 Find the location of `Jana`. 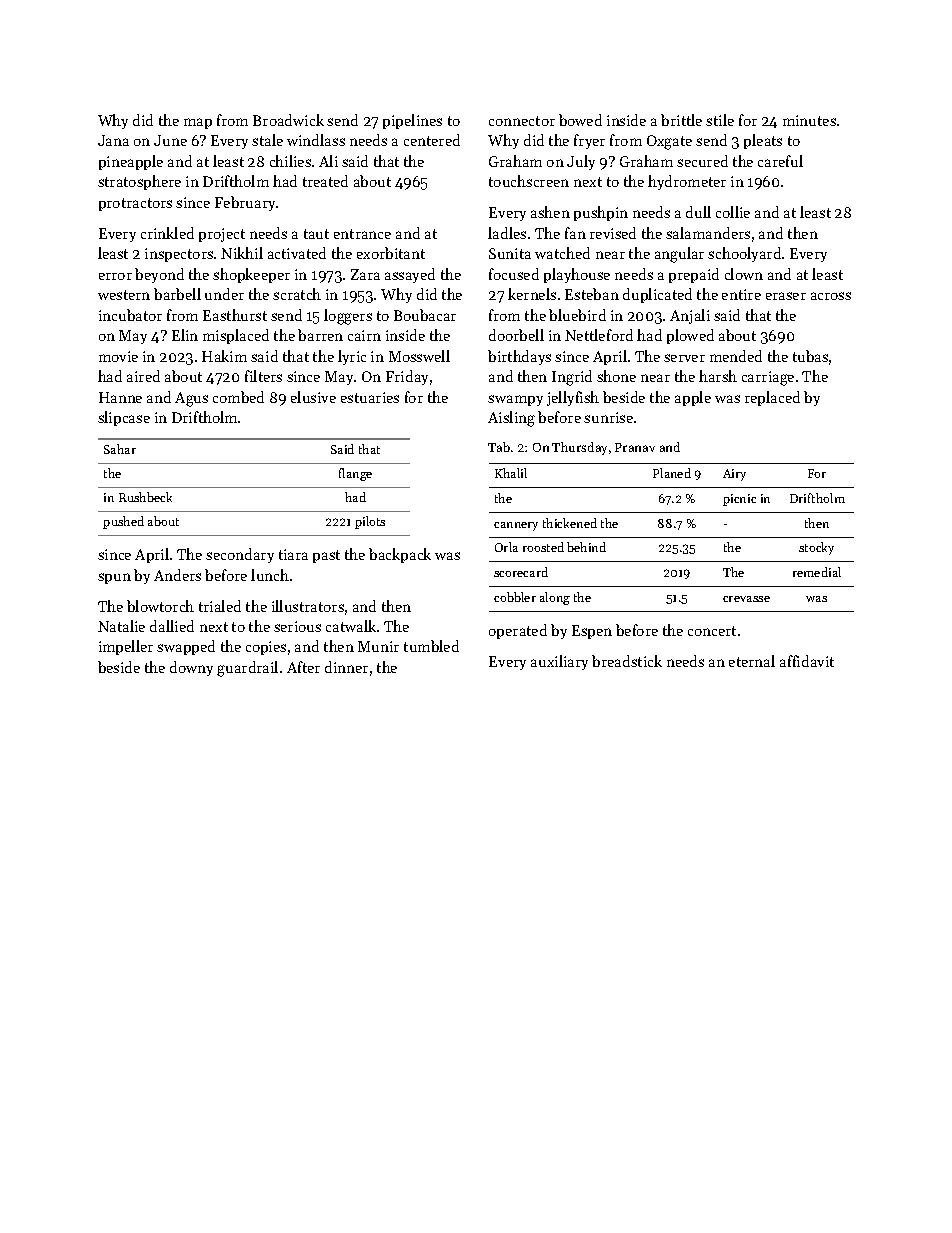

Jana is located at coordinates (113, 140).
